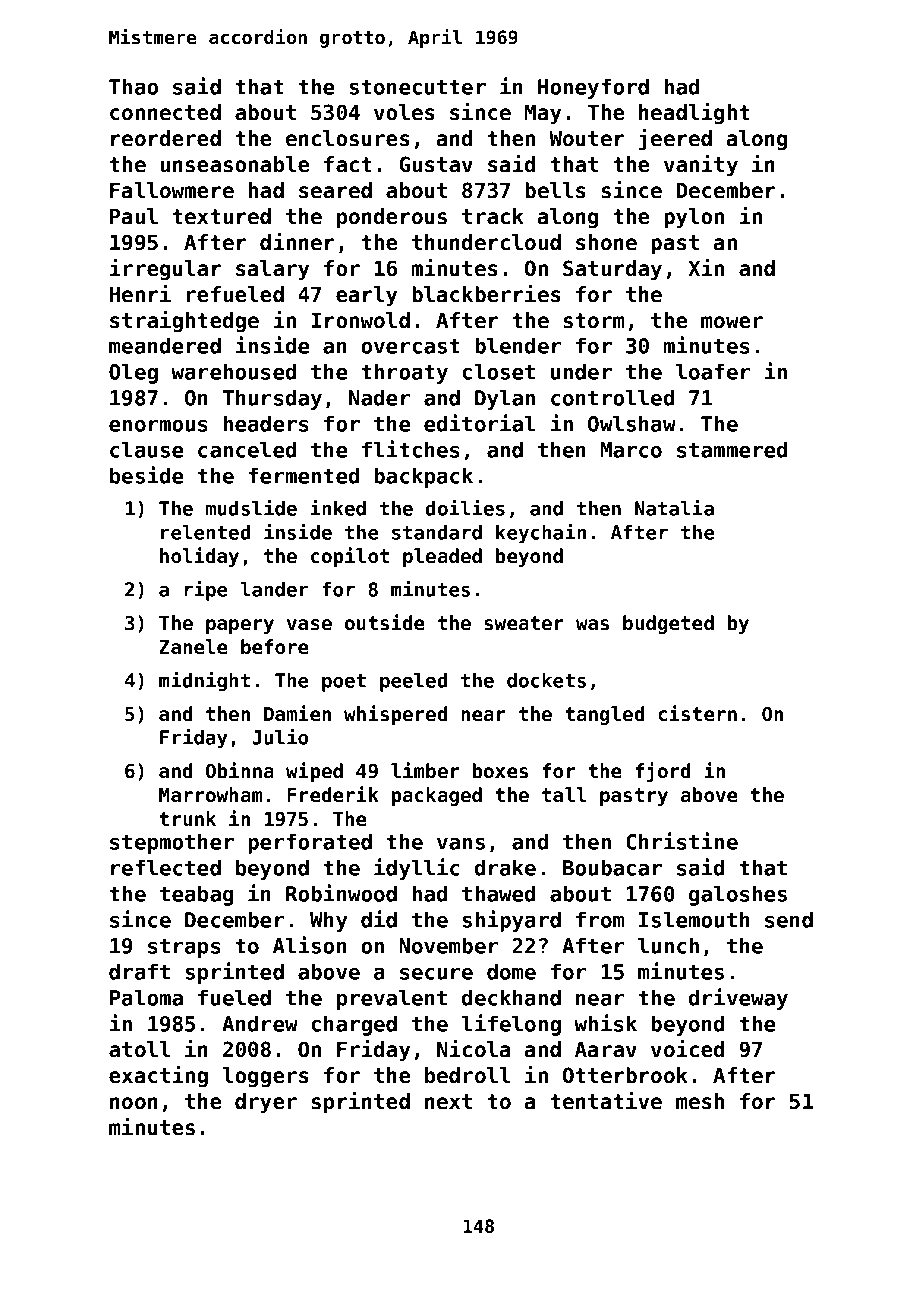 This screenshot has height=1311, width=924. I want to click on ripe, so click(206, 591).
